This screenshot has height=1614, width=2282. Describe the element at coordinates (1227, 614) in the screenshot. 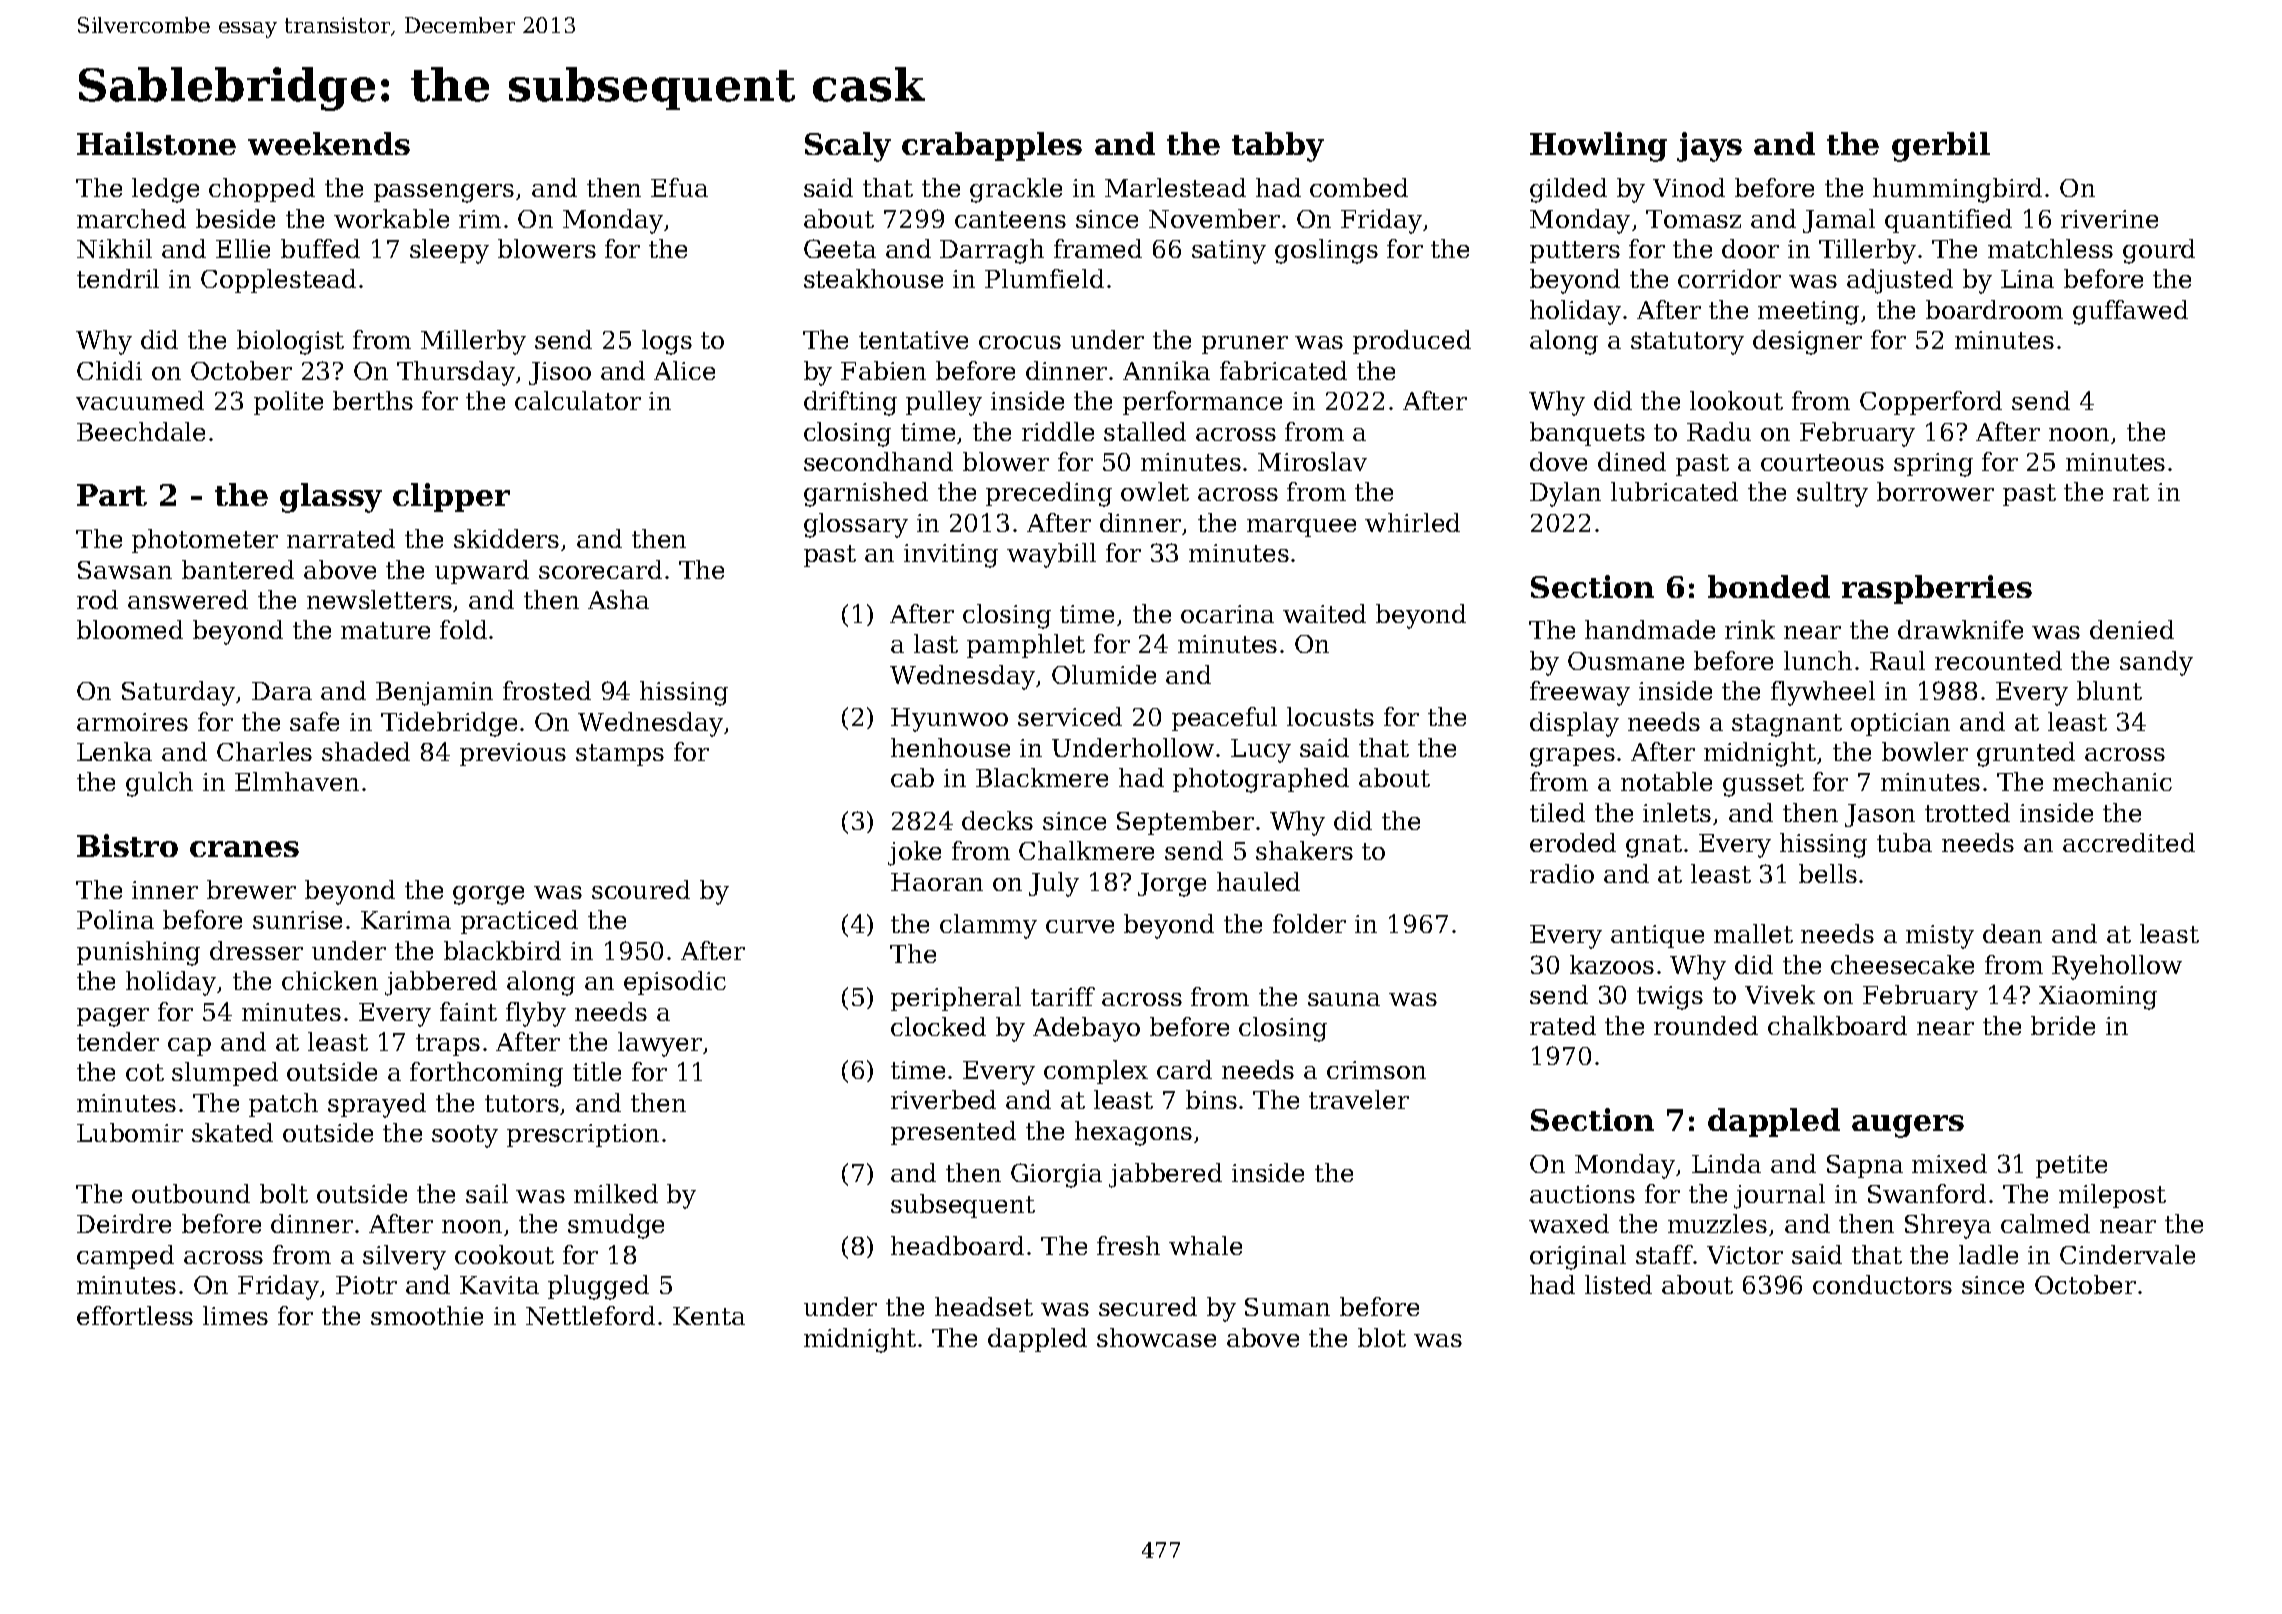

I see `ocarina` at that location.
